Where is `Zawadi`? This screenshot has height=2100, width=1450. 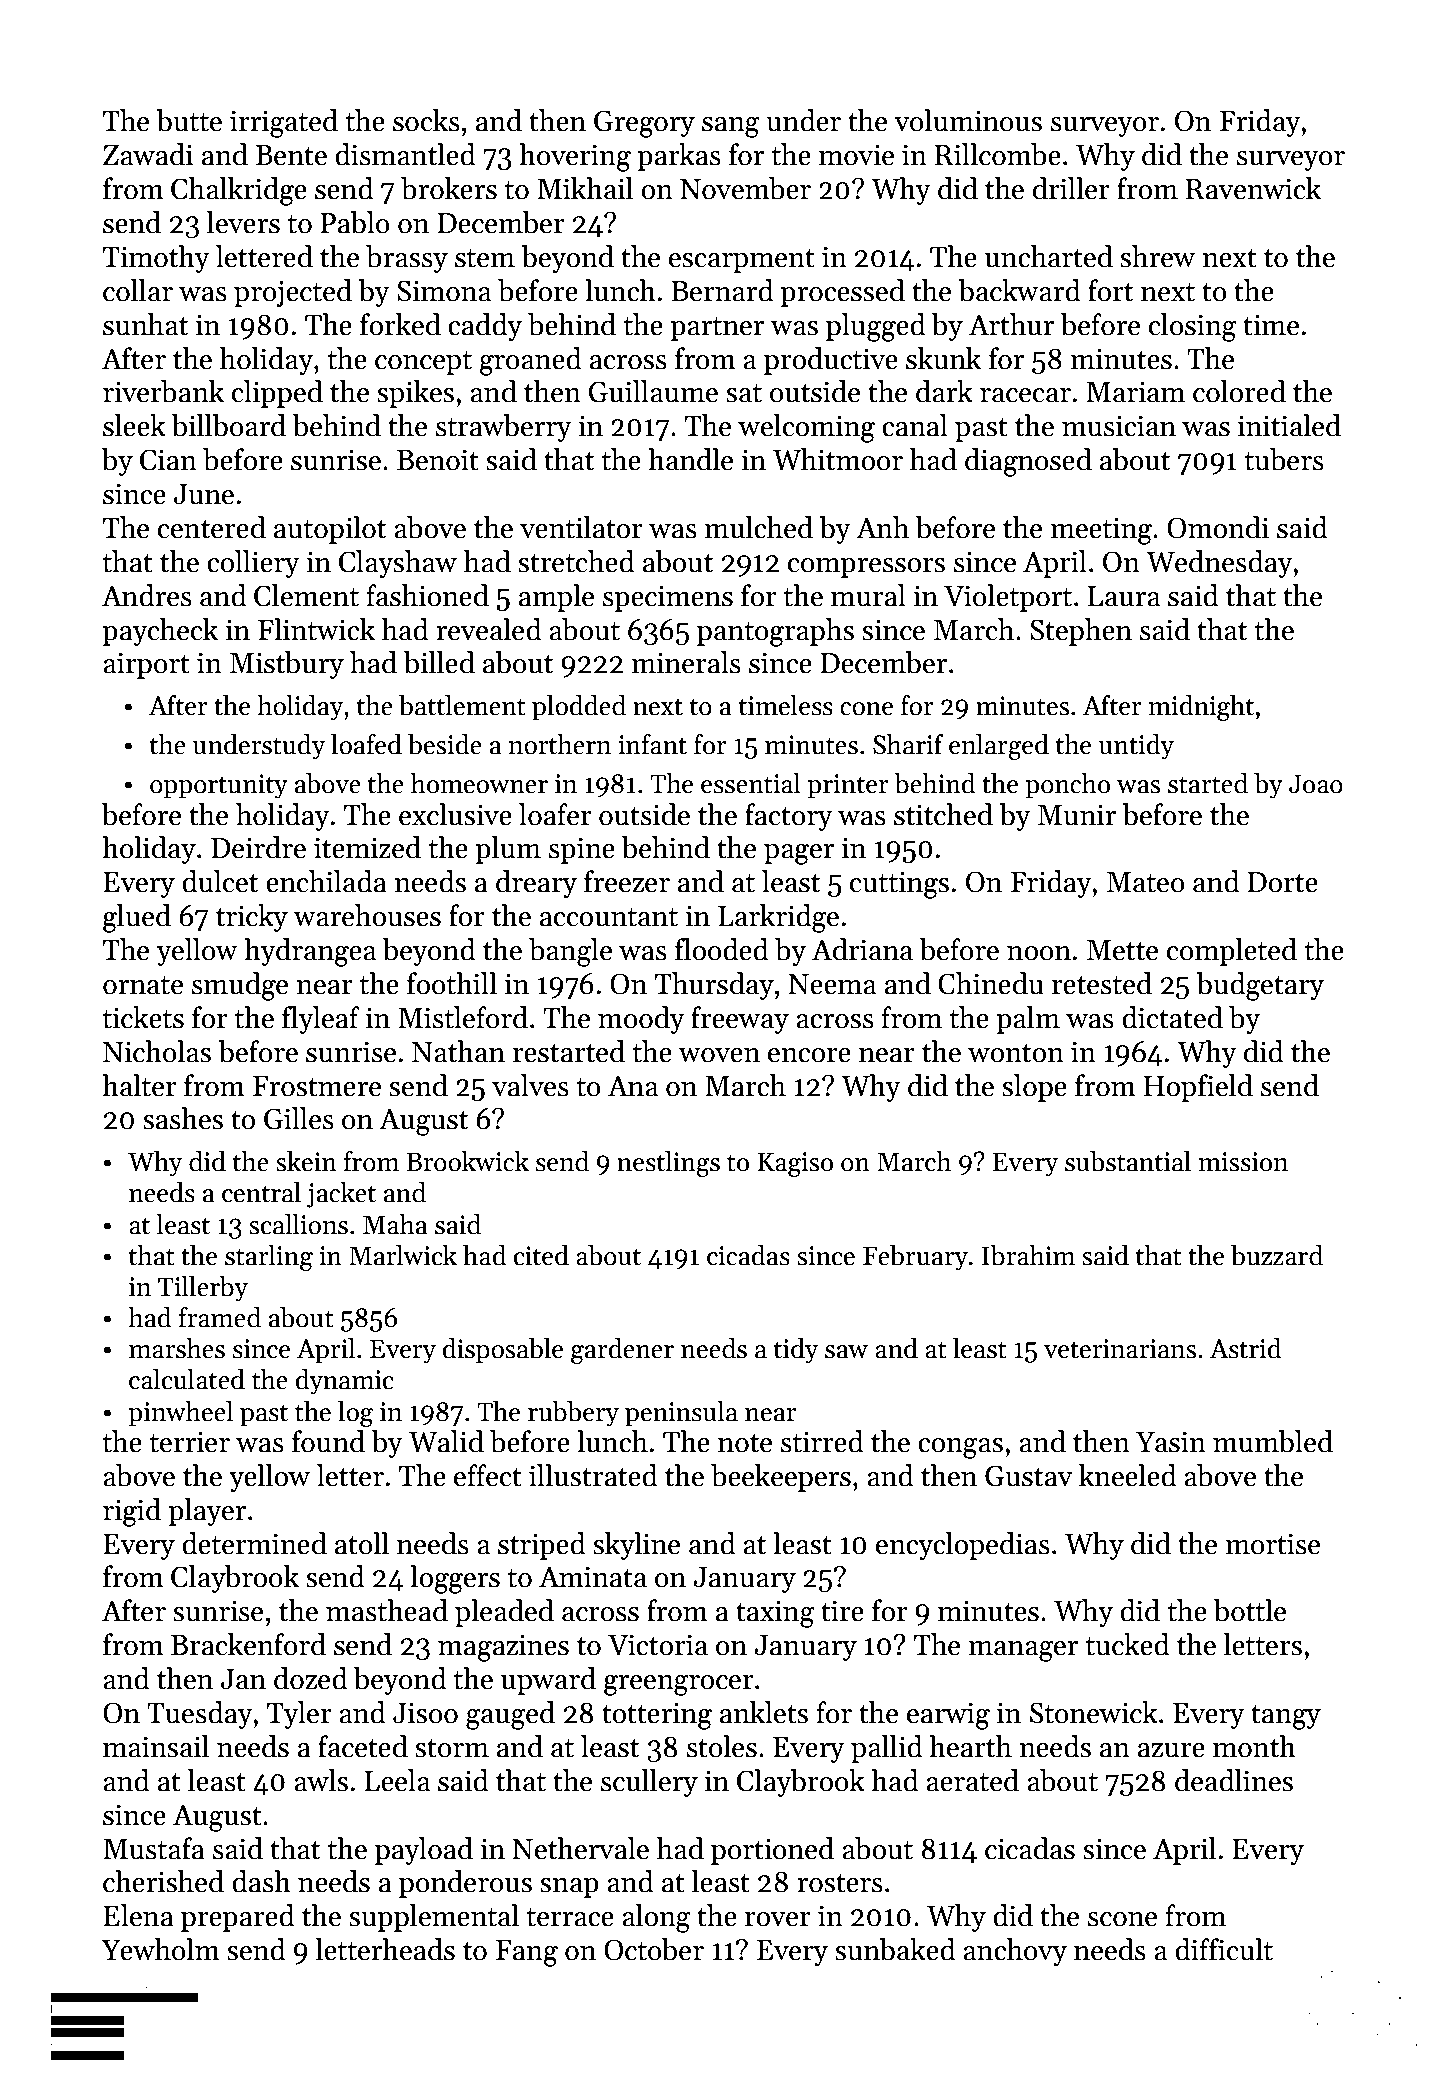
Zawadi is located at coordinates (148, 154).
